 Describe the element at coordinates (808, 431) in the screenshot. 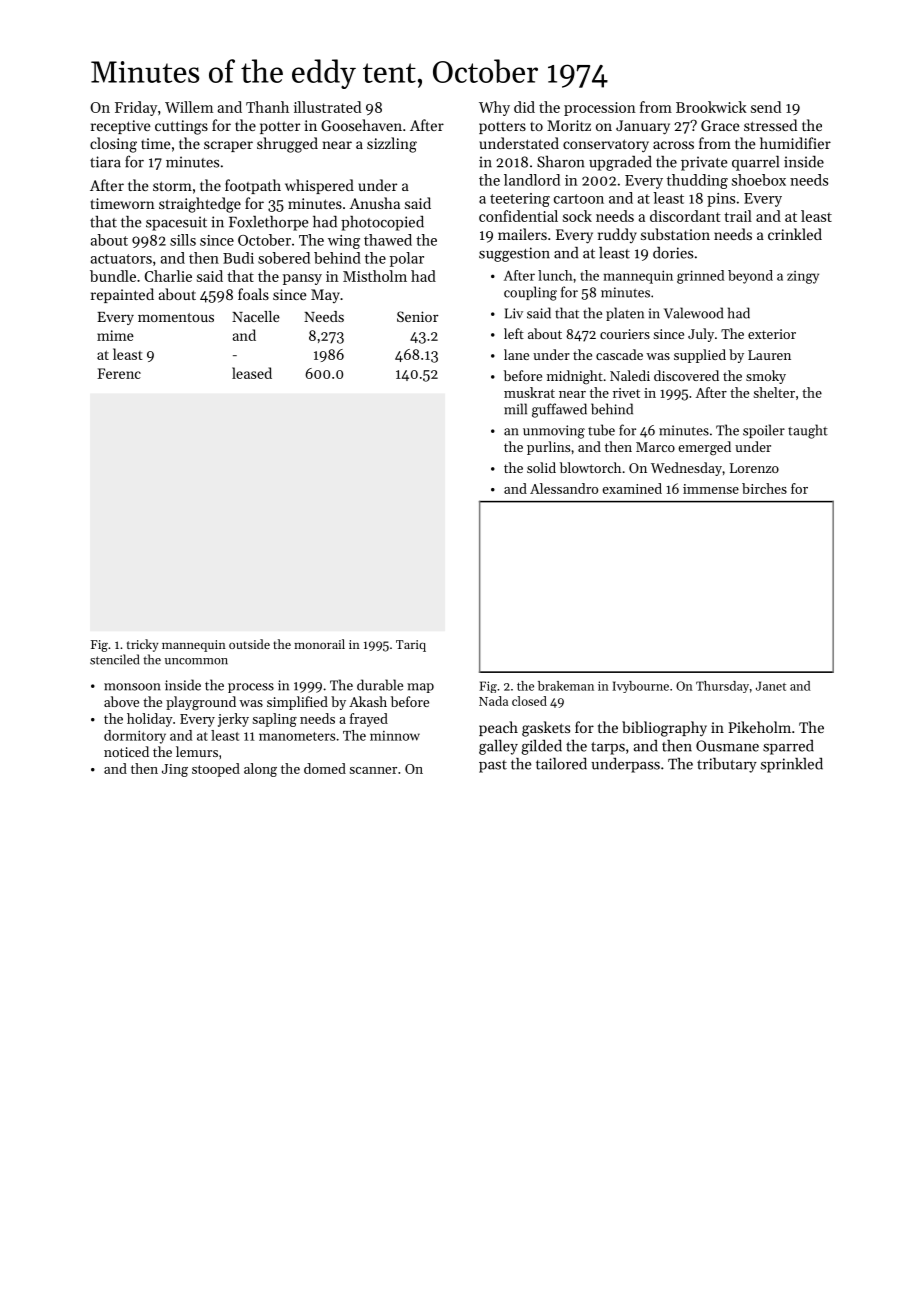

I see `taught` at that location.
